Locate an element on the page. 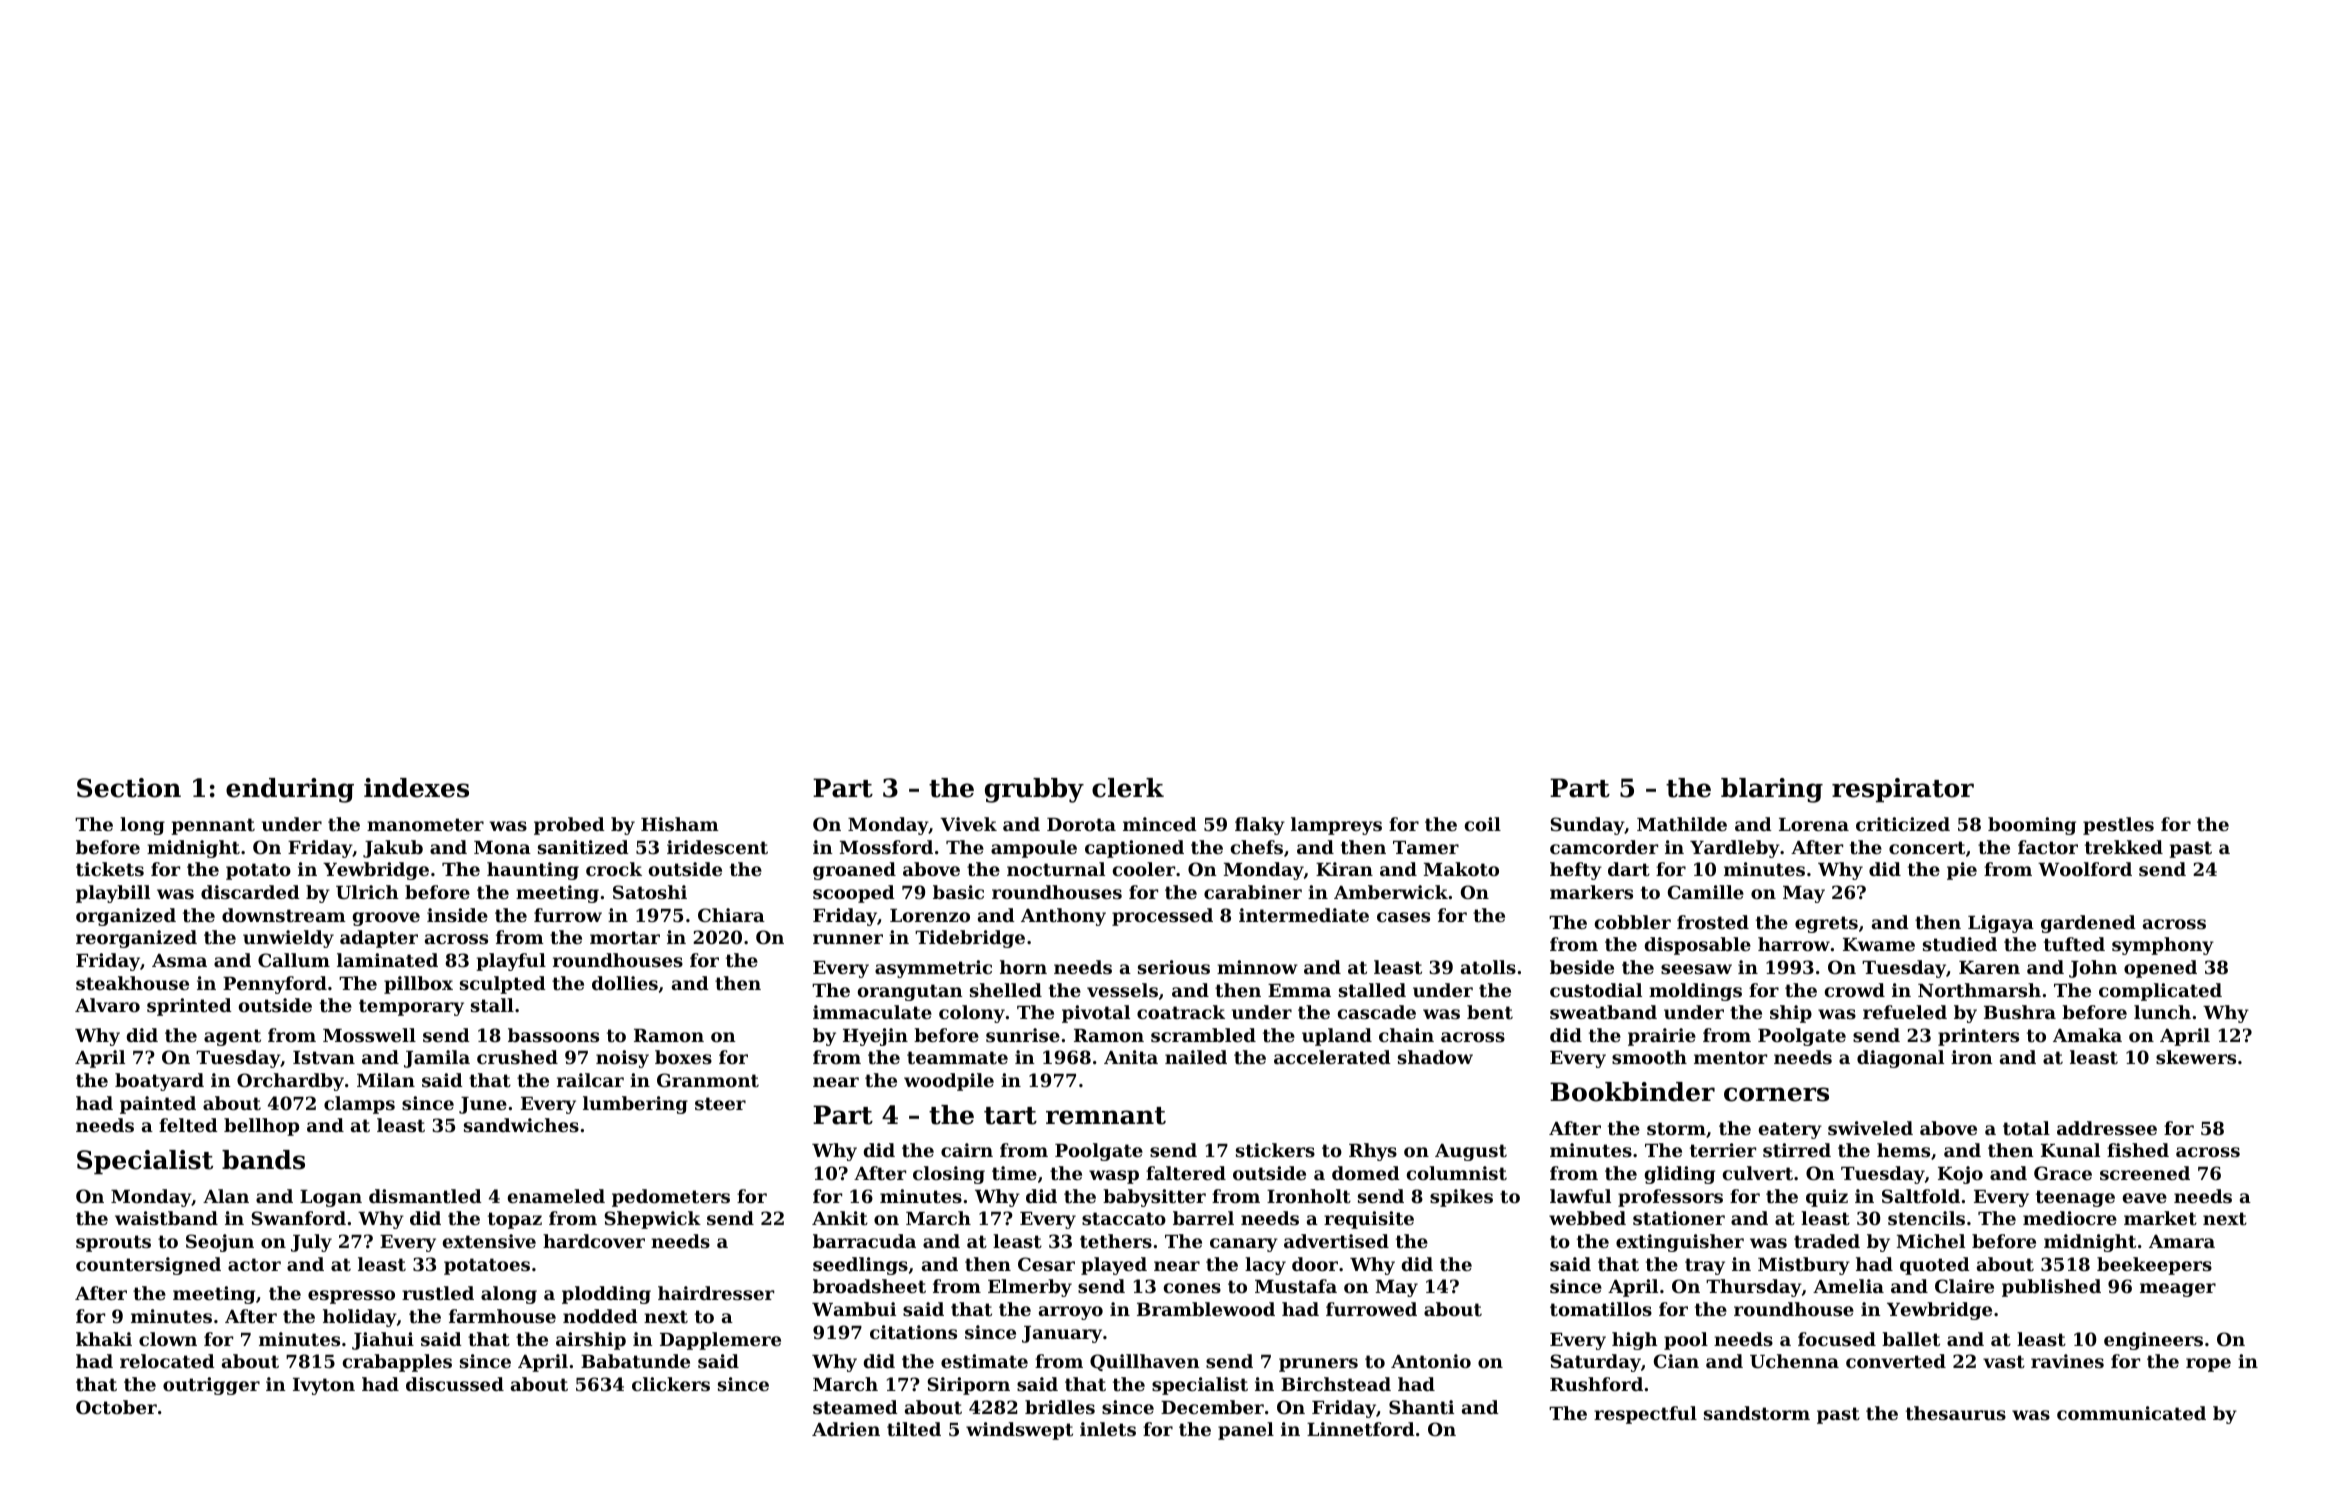 The width and height of the page is (2336, 1511). estimate is located at coordinates (984, 1361).
